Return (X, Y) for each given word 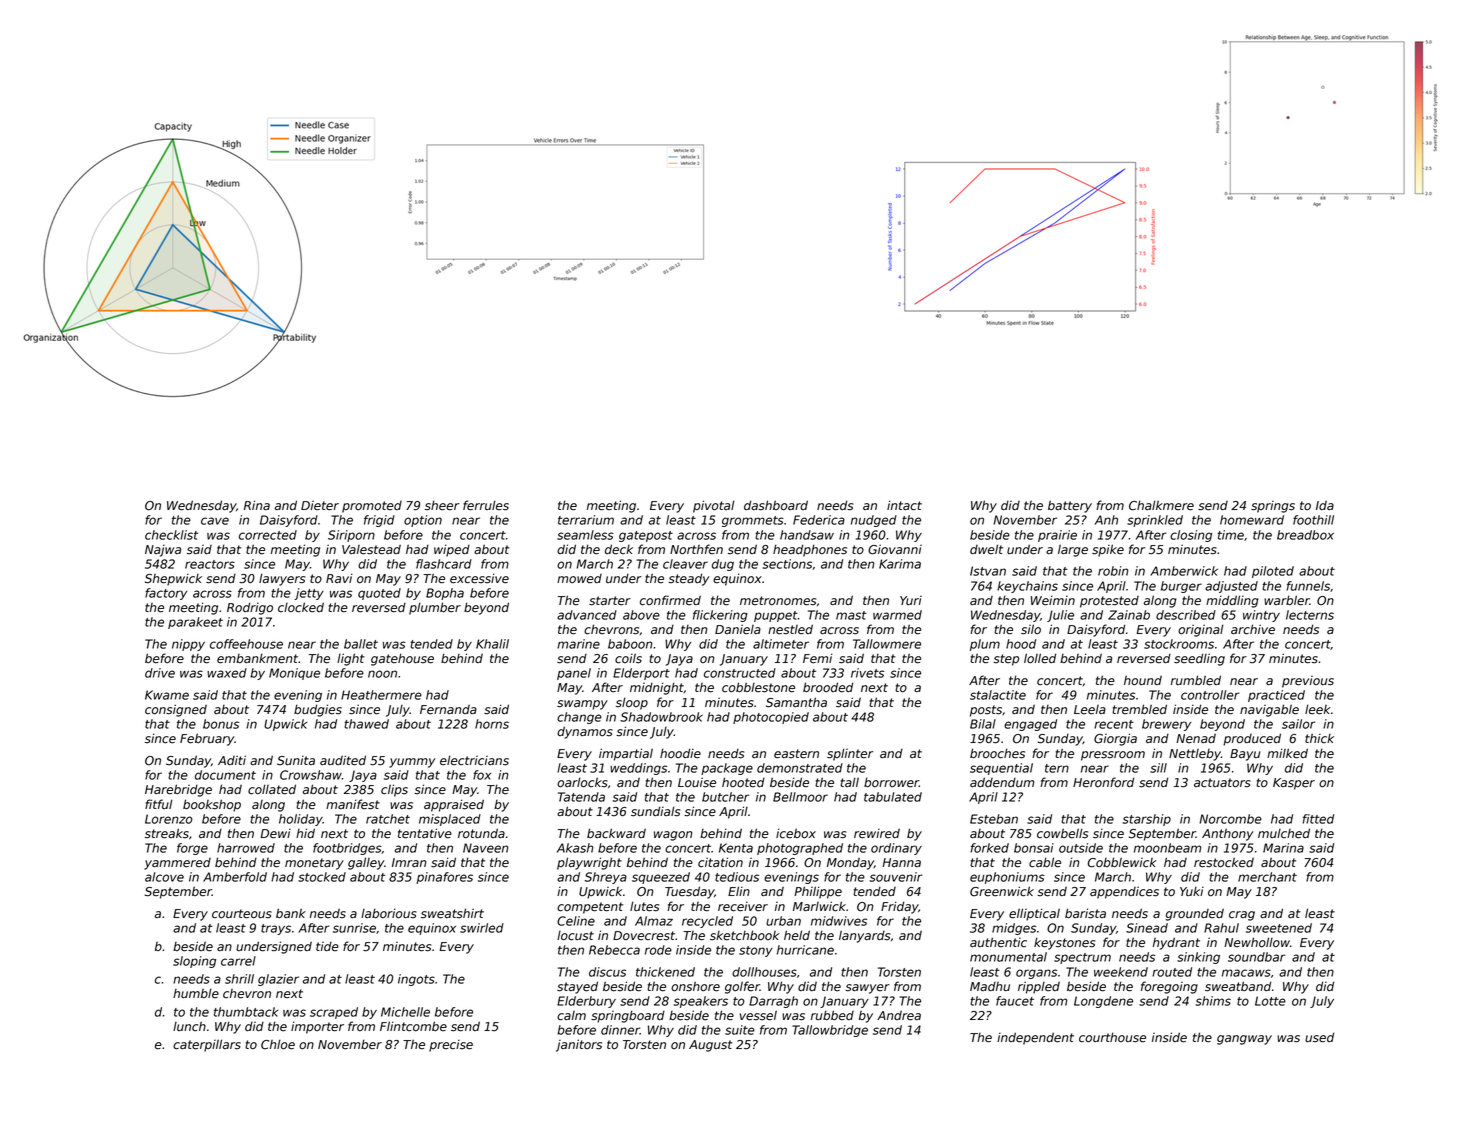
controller (1210, 695)
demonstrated (800, 768)
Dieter (320, 506)
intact (904, 505)
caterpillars (207, 1045)
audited (343, 760)
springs (1273, 507)
